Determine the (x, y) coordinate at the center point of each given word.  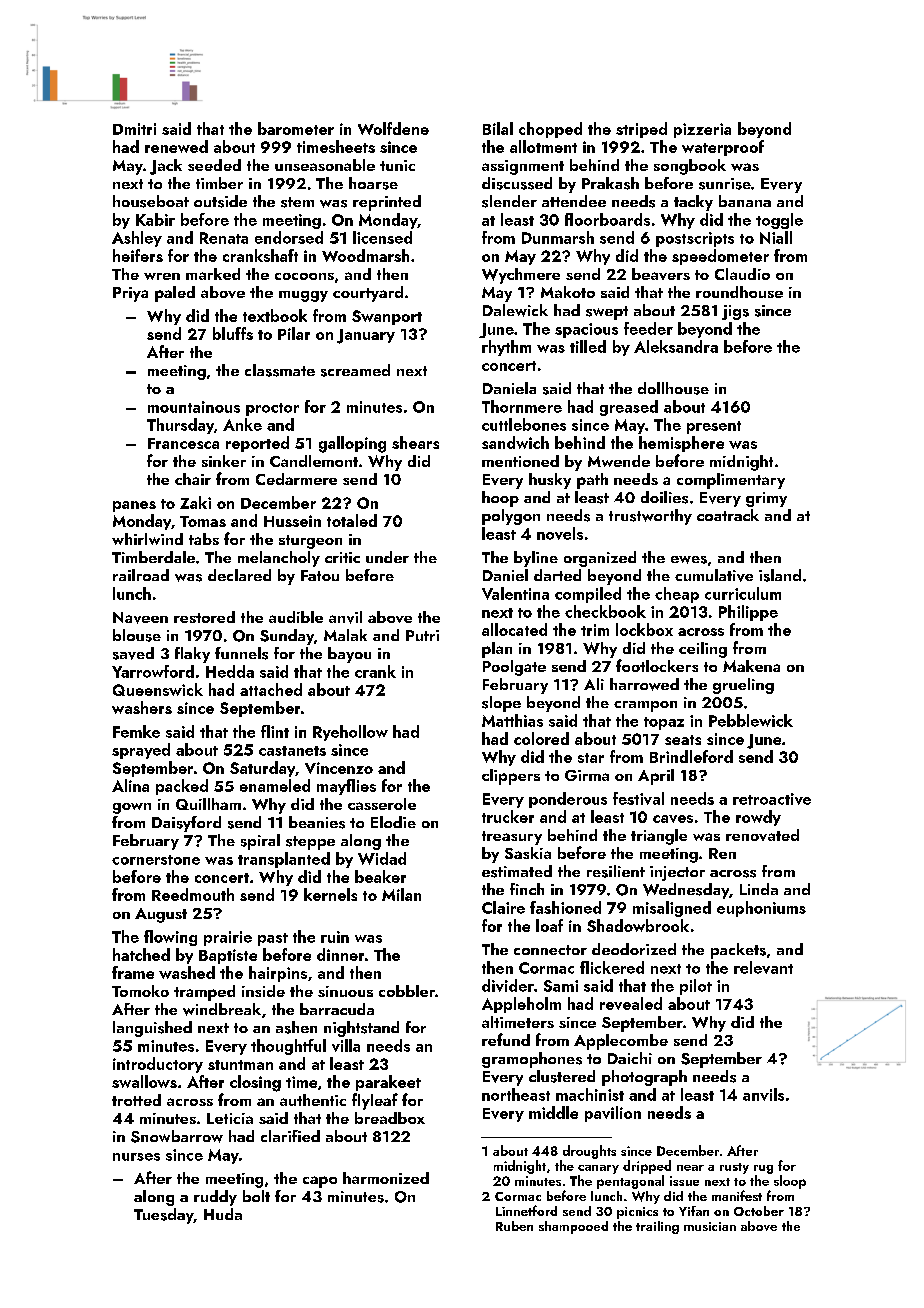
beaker (380, 876)
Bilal (498, 128)
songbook (690, 167)
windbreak (222, 1009)
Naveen (140, 618)
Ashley (137, 239)
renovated (762, 835)
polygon (511, 517)
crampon (645, 706)
